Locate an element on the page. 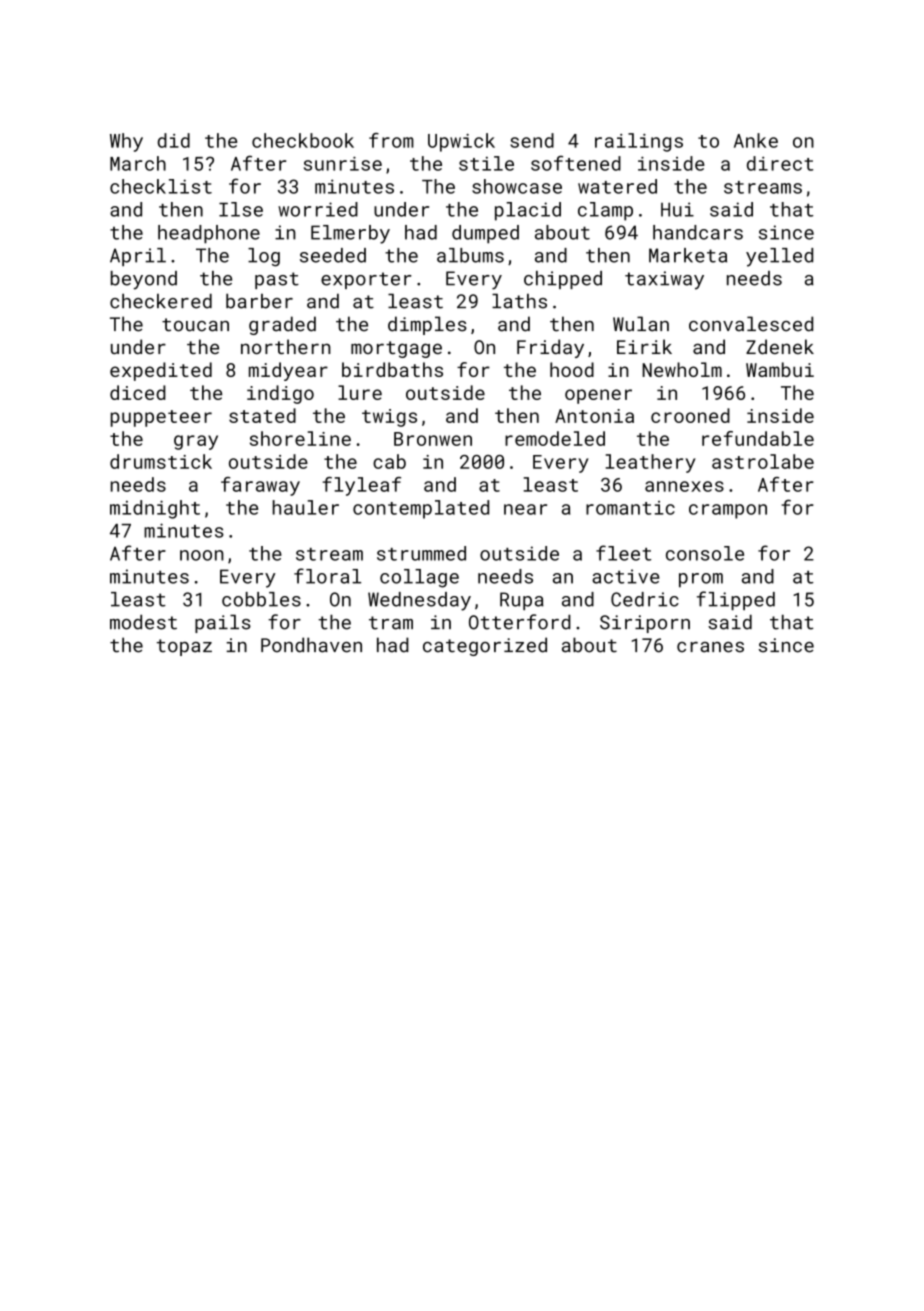  twigs is located at coordinates (389, 418).
